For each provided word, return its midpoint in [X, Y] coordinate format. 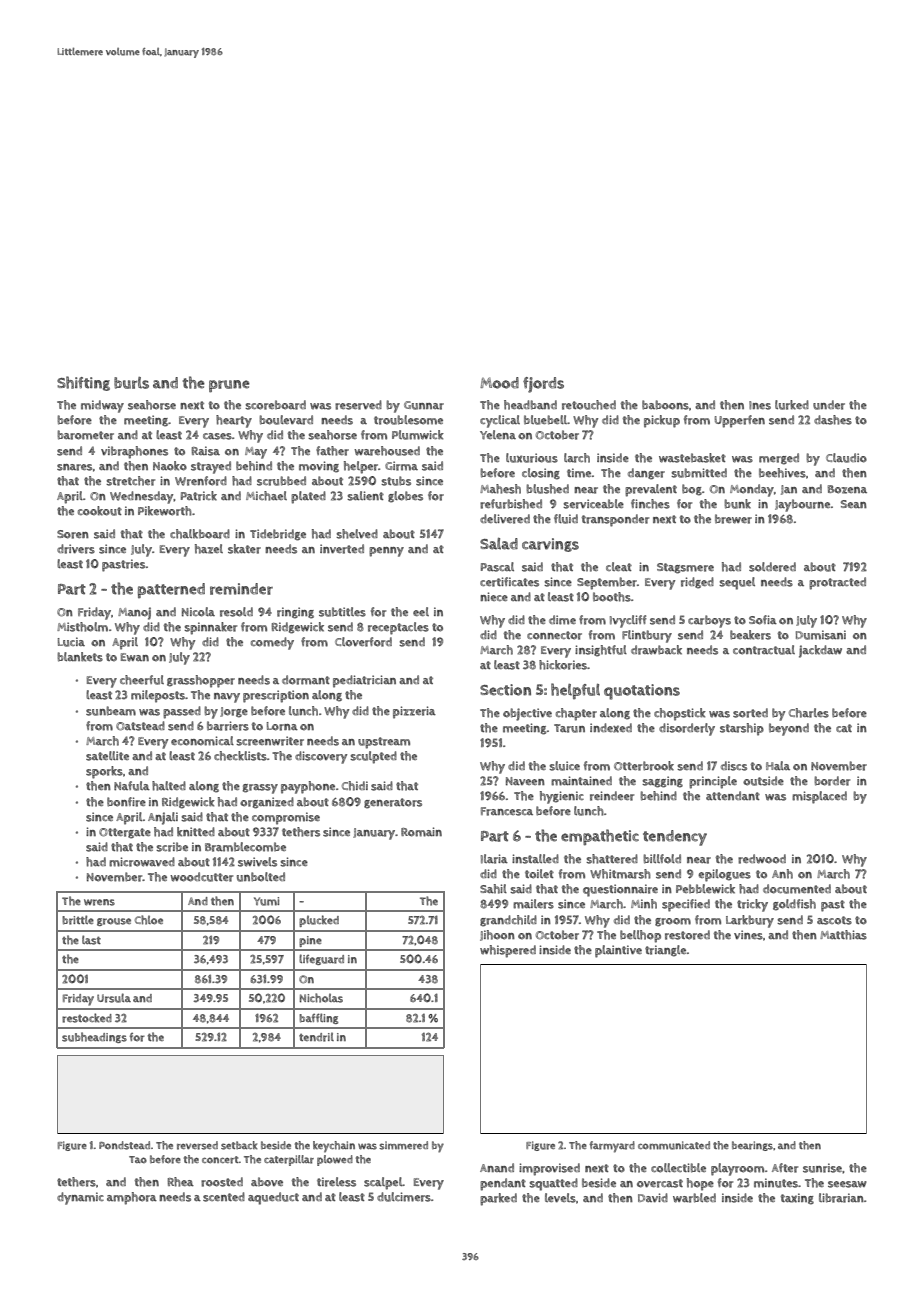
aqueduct [273, 1198]
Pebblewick [705, 889]
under [829, 405]
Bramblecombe [245, 847]
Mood [499, 383]
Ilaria [494, 859]
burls [131, 383]
